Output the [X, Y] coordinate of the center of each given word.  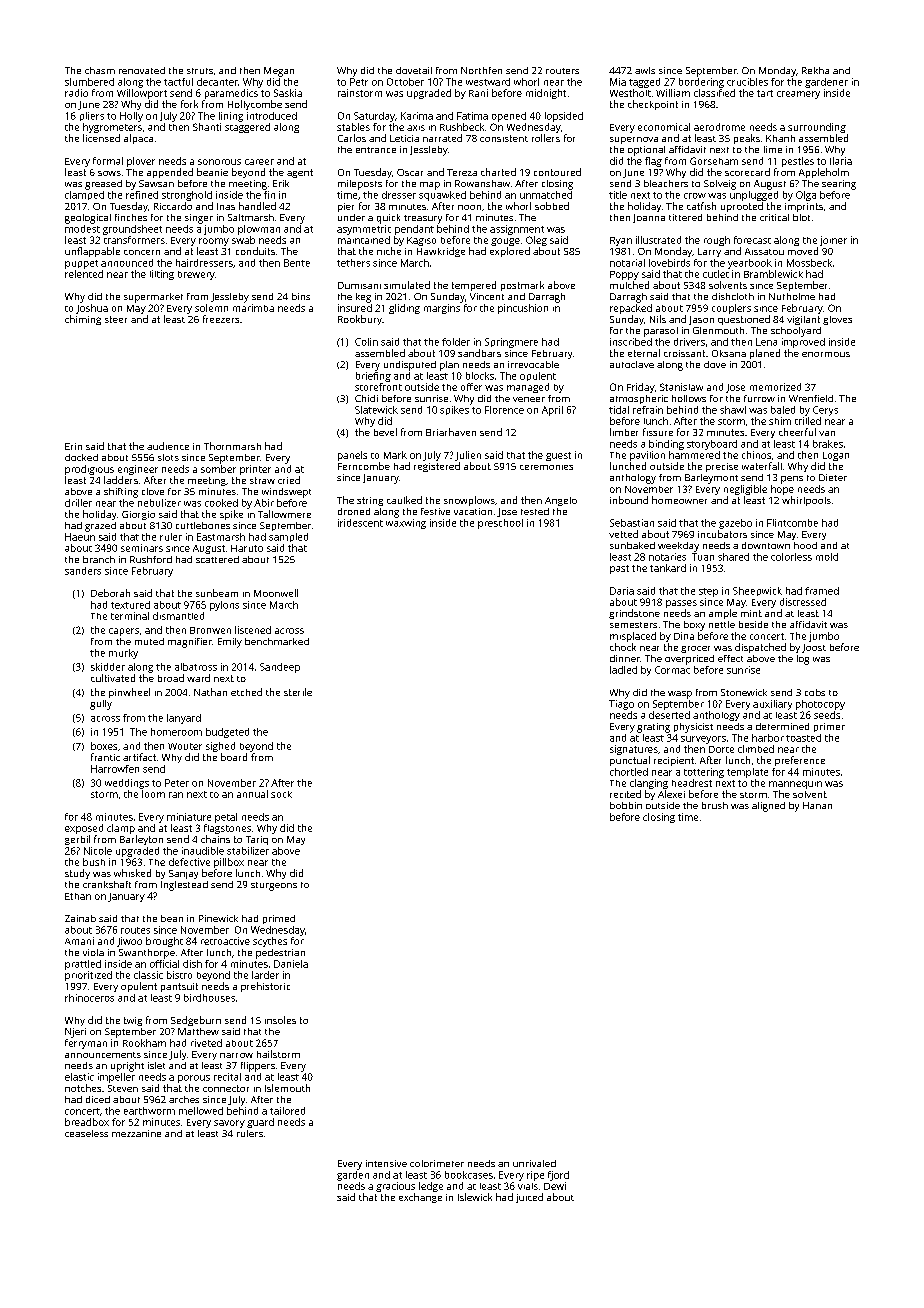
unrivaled [534, 1163]
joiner [833, 241]
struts [200, 71]
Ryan [621, 241]
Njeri [75, 1033]
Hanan [817, 805]
